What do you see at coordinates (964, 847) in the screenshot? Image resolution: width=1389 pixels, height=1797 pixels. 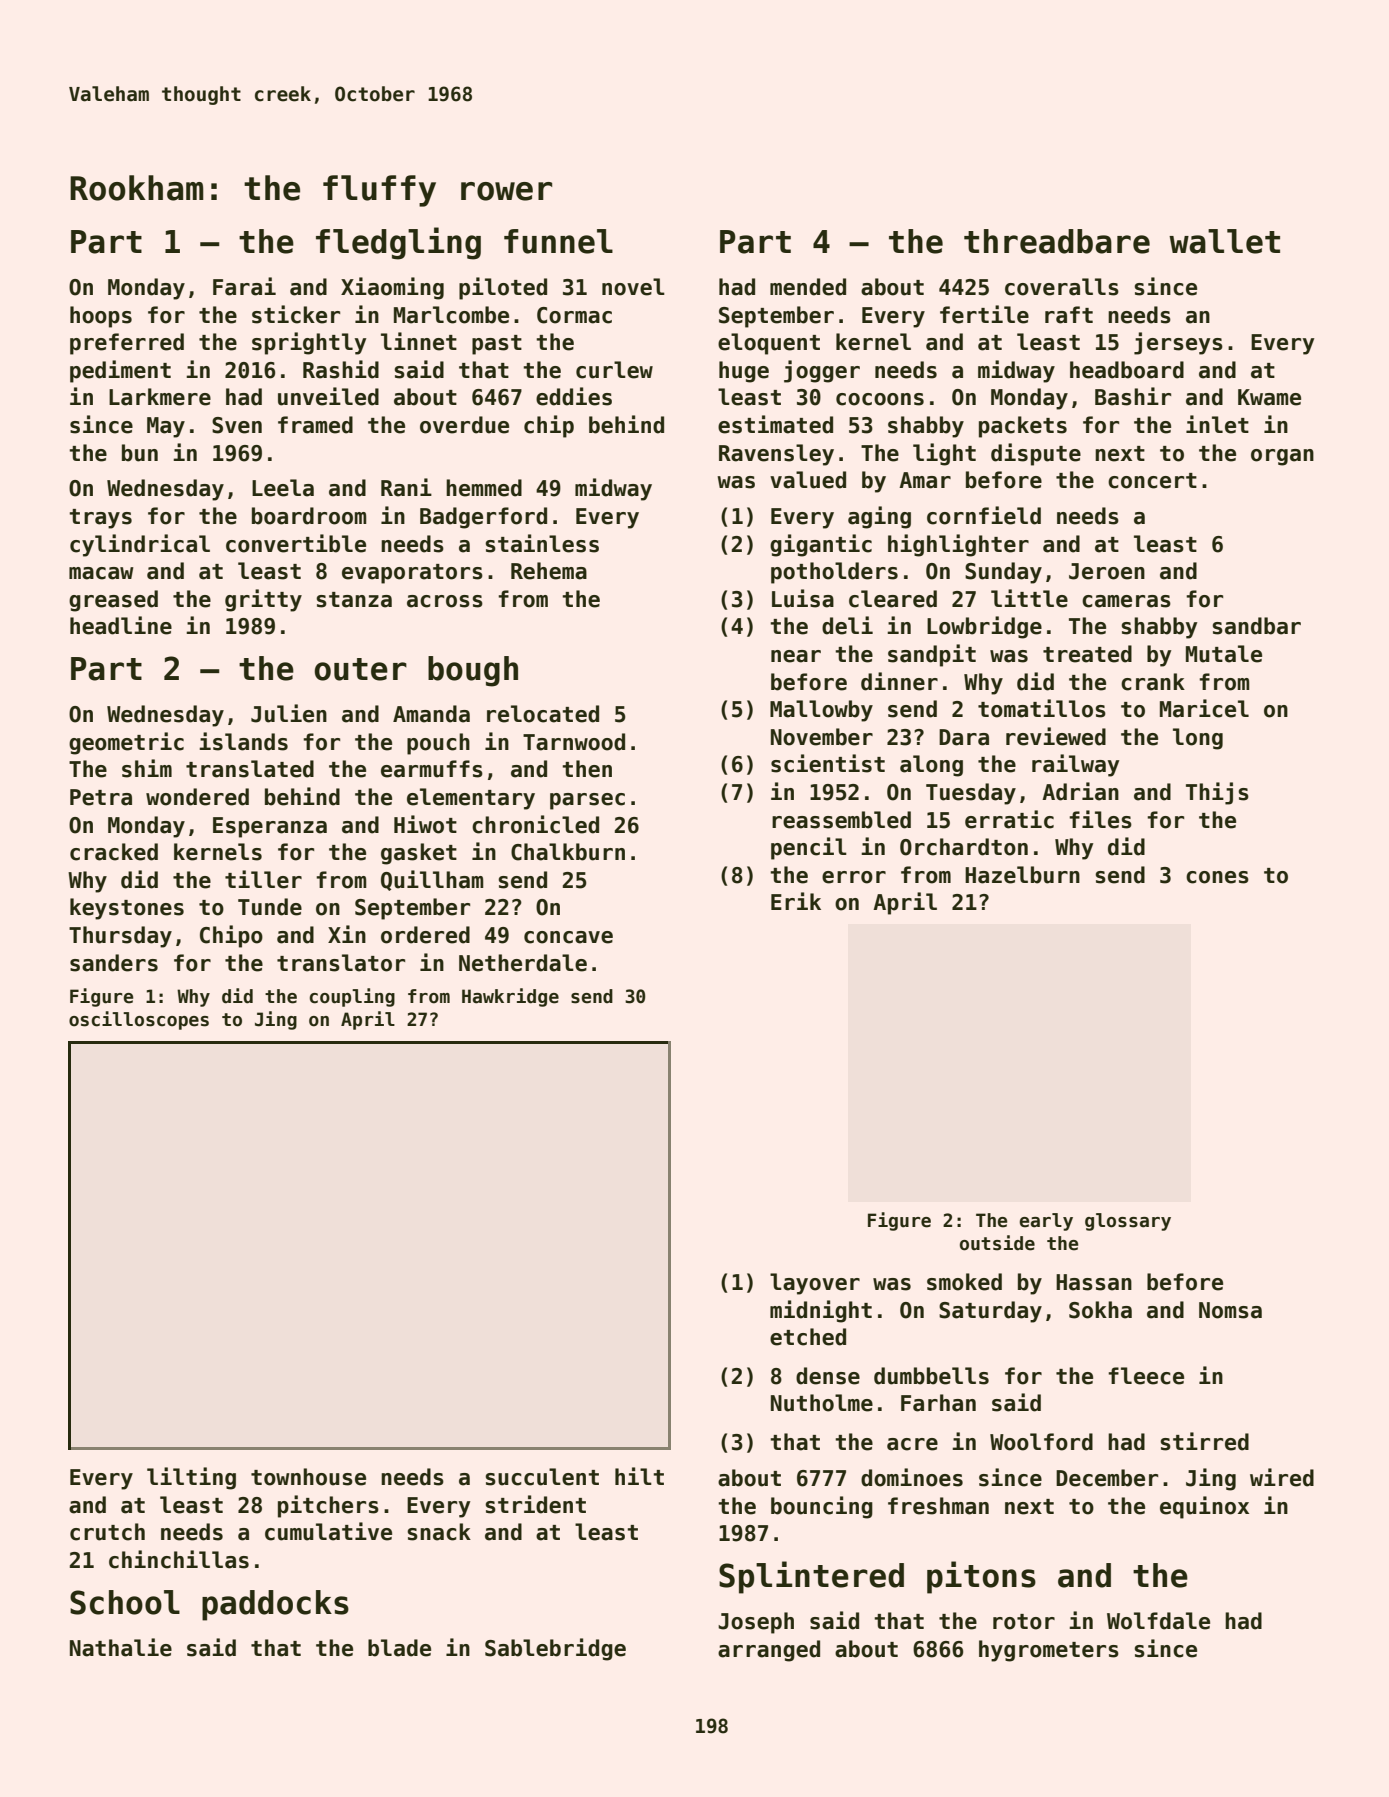 I see `Orchardton` at bounding box center [964, 847].
